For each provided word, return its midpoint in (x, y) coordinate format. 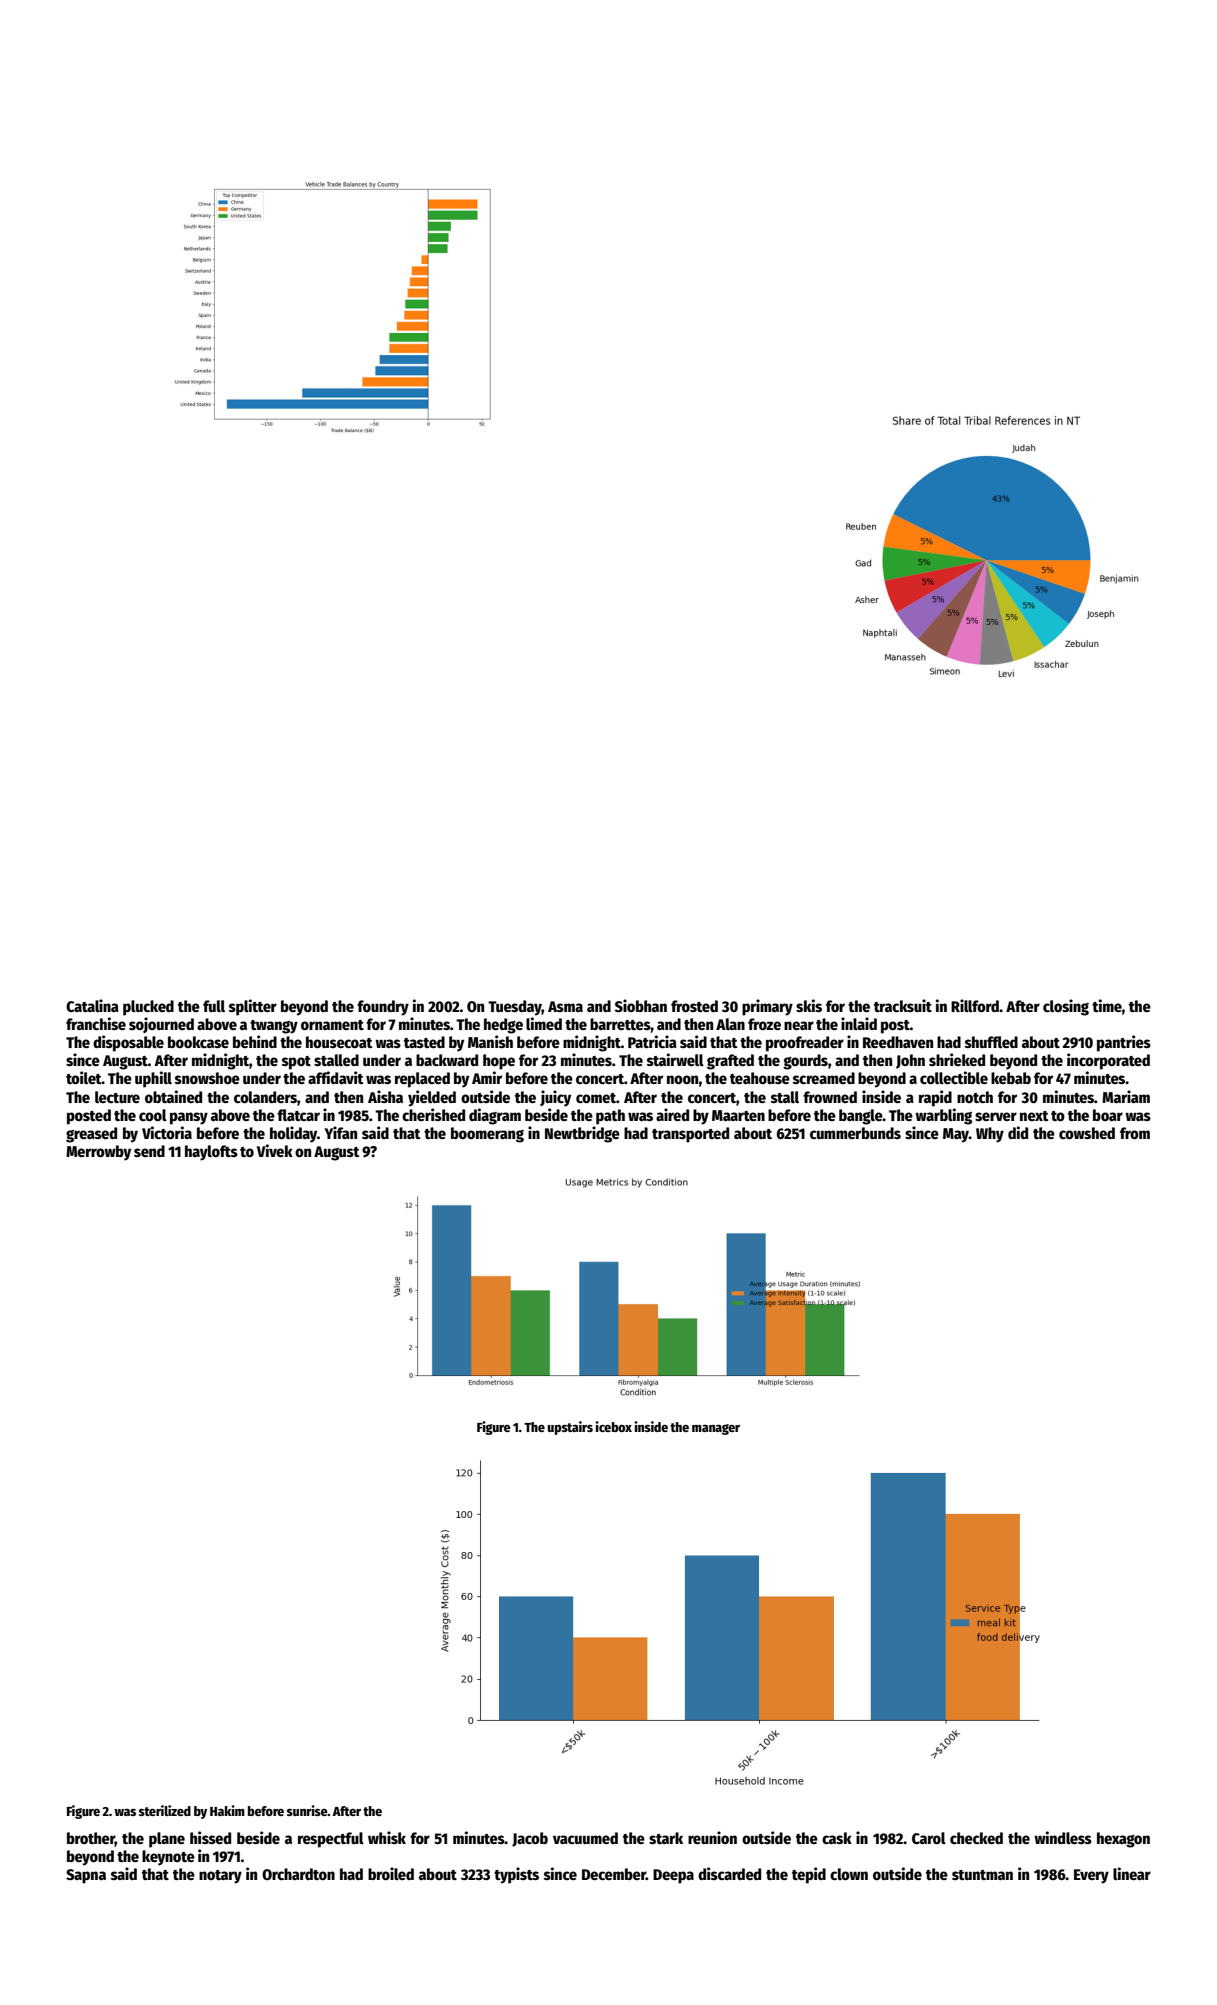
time (1107, 1005)
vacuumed (585, 1838)
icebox (613, 1426)
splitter (253, 1007)
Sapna (86, 1876)
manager (716, 1429)
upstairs (570, 1428)
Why (990, 1135)
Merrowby (98, 1153)
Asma (565, 1006)
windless (1063, 1837)
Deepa (673, 1876)
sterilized (165, 1810)
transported (690, 1135)
